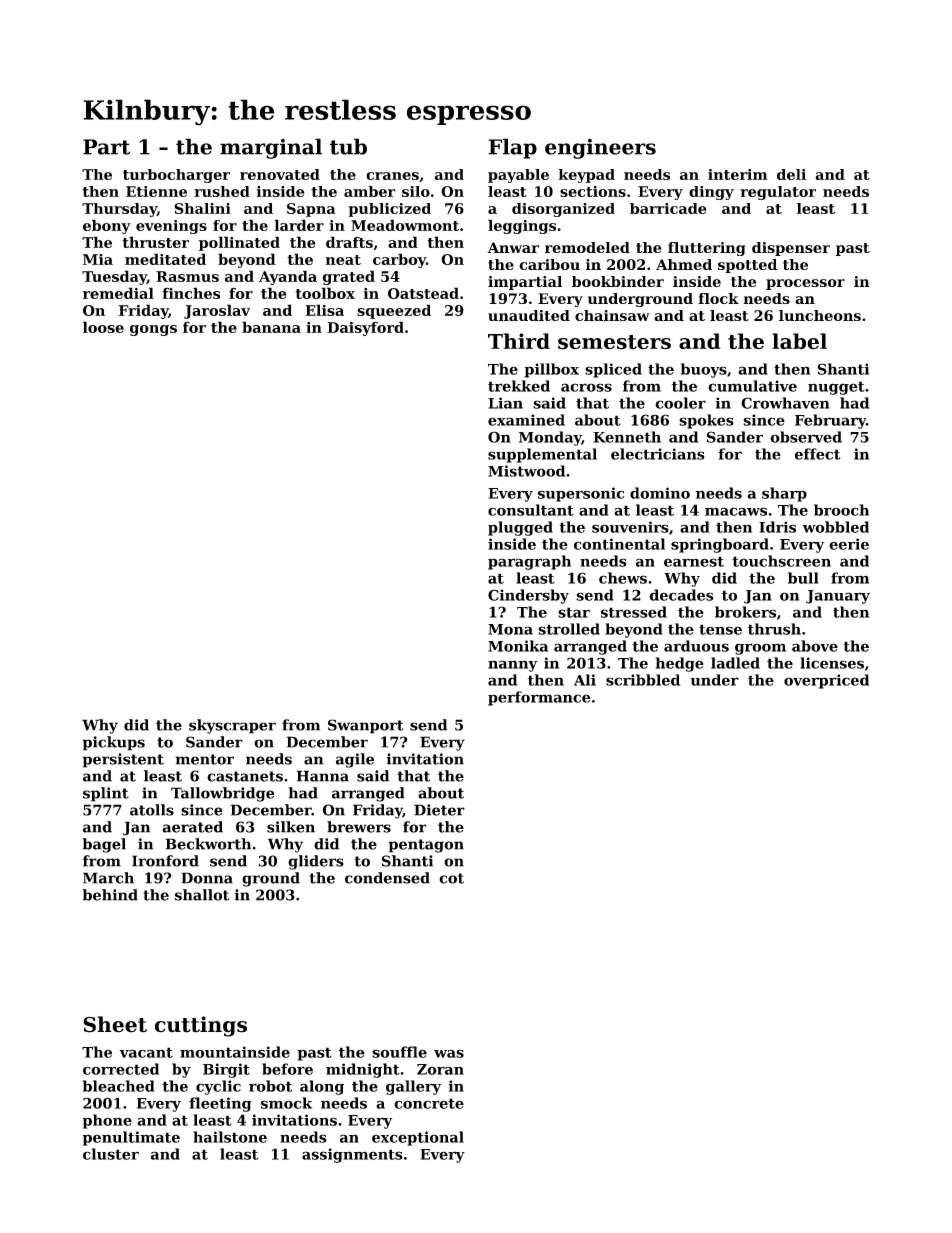 The width and height of the document is (952, 1233). Describe the element at coordinates (707, 249) in the document. I see `fluttering` at that location.
